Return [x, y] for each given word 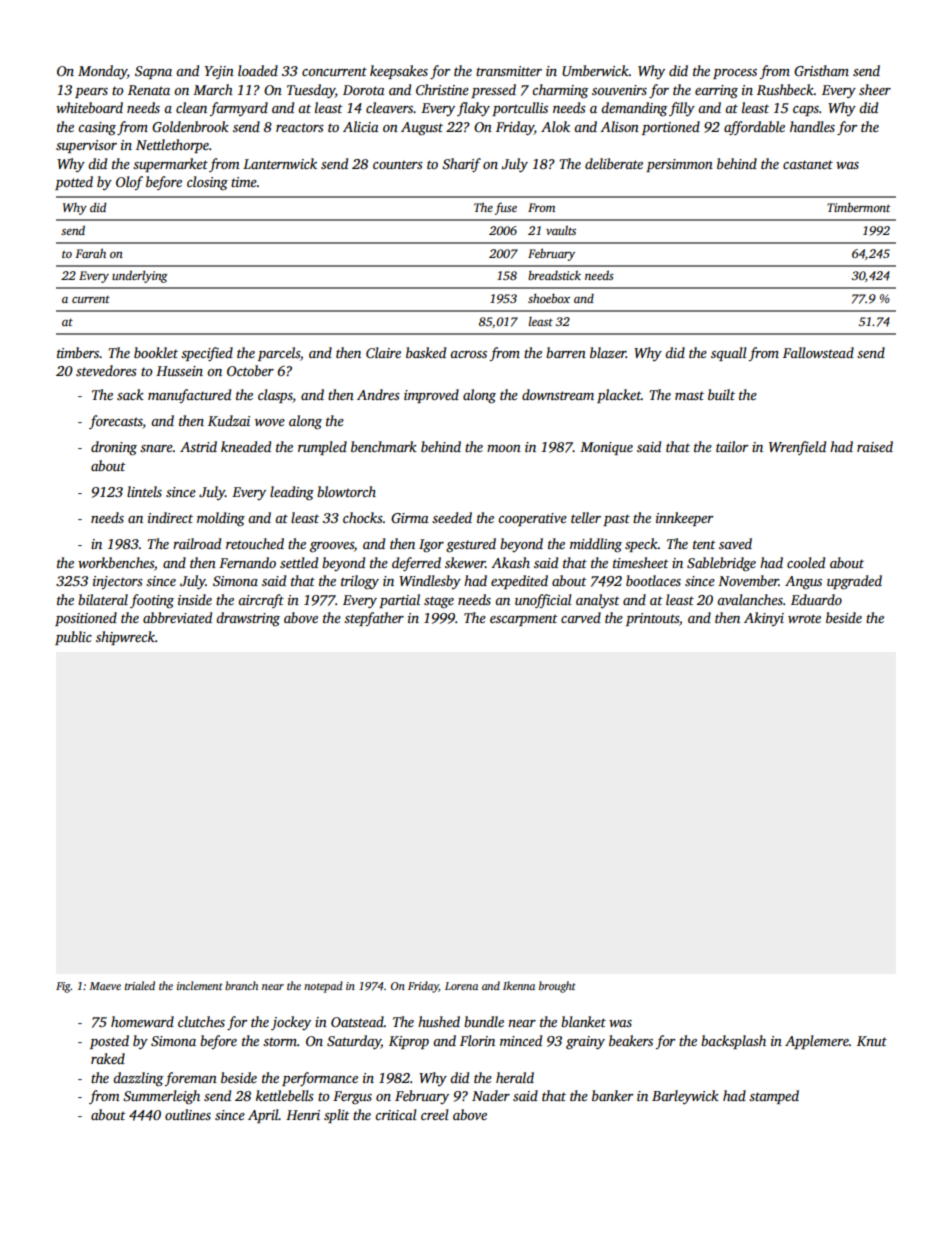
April [263, 1116]
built [721, 394]
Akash [510, 562]
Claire [383, 352]
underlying [139, 276]
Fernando [247, 562]
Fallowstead [818, 352]
